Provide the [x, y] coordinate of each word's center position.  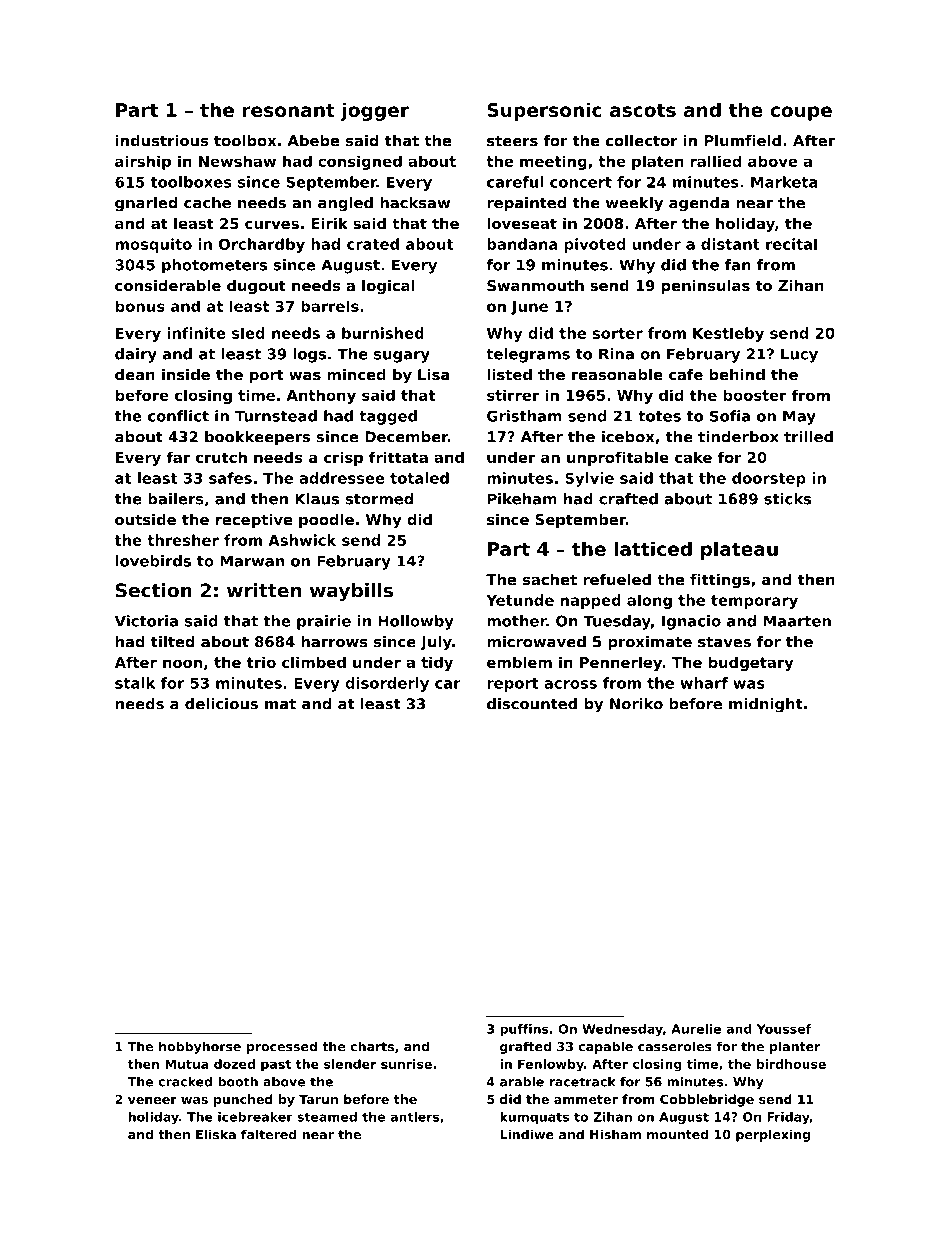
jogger [375, 111]
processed [282, 1047]
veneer [152, 1100]
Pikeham [522, 499]
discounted [532, 704]
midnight [766, 705]
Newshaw [237, 161]
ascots [643, 110]
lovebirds [153, 561]
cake [693, 457]
